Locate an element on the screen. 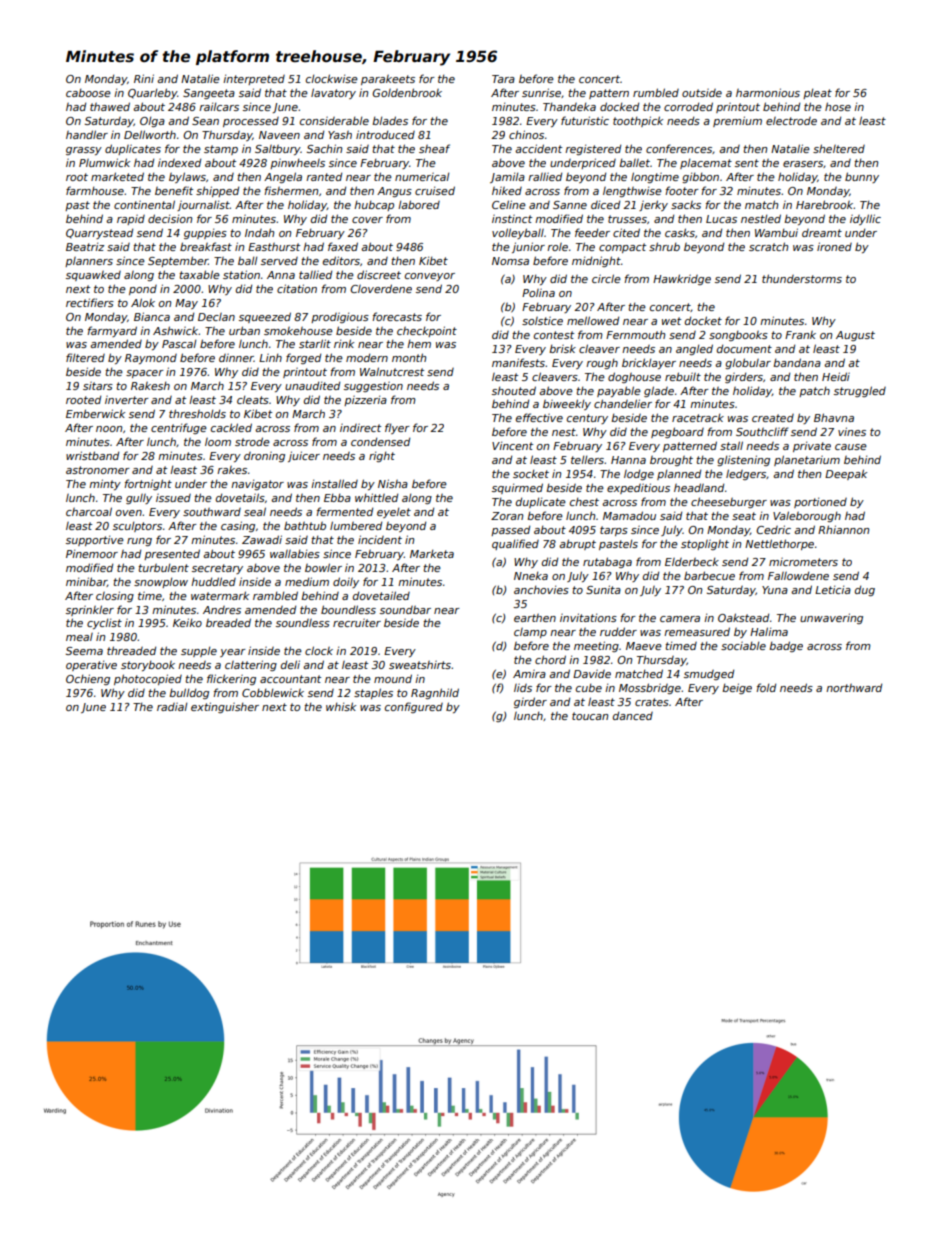 The image size is (952, 1233). caboose is located at coordinates (88, 92).
